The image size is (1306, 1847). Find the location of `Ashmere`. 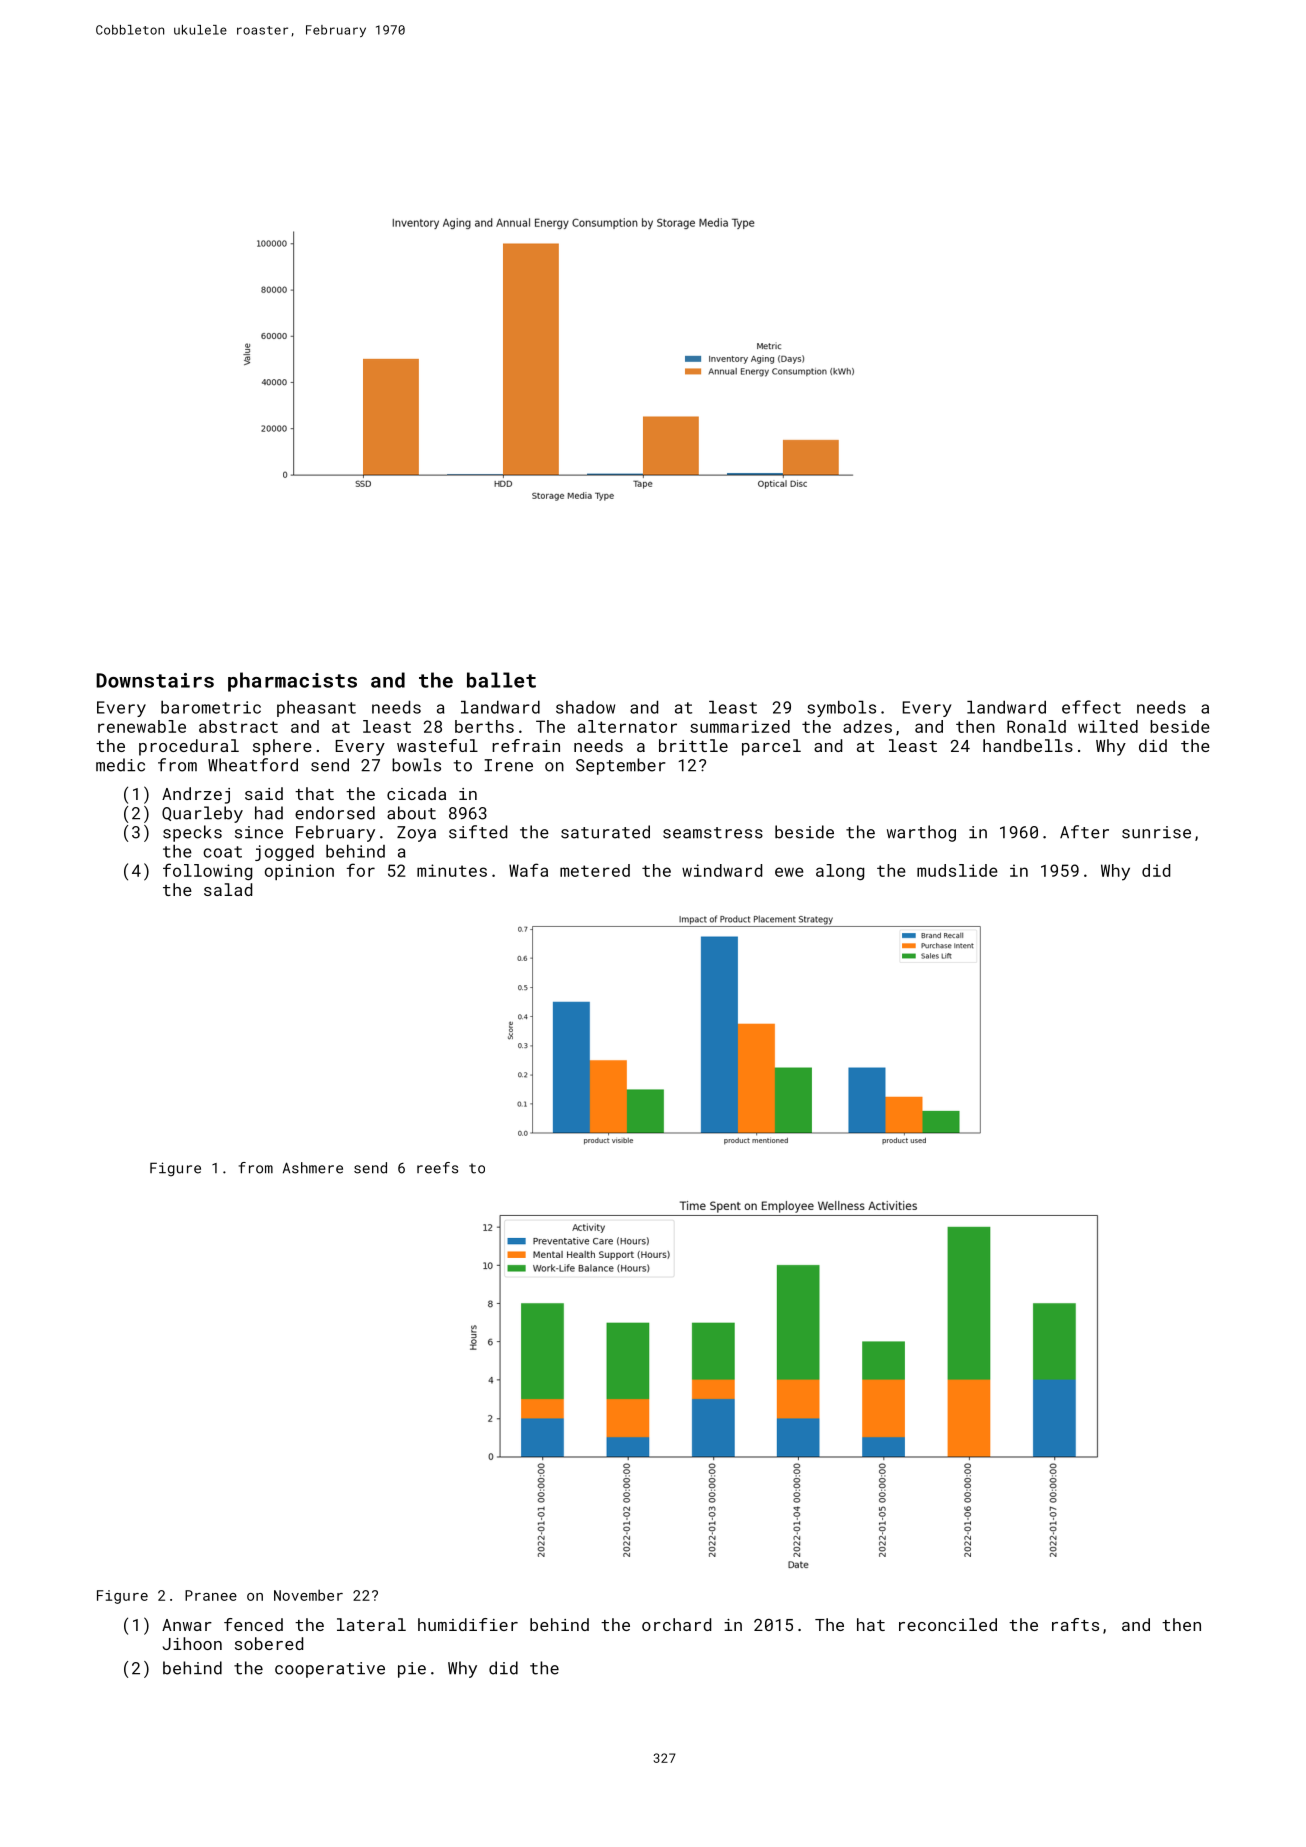

Ashmere is located at coordinates (313, 1168).
